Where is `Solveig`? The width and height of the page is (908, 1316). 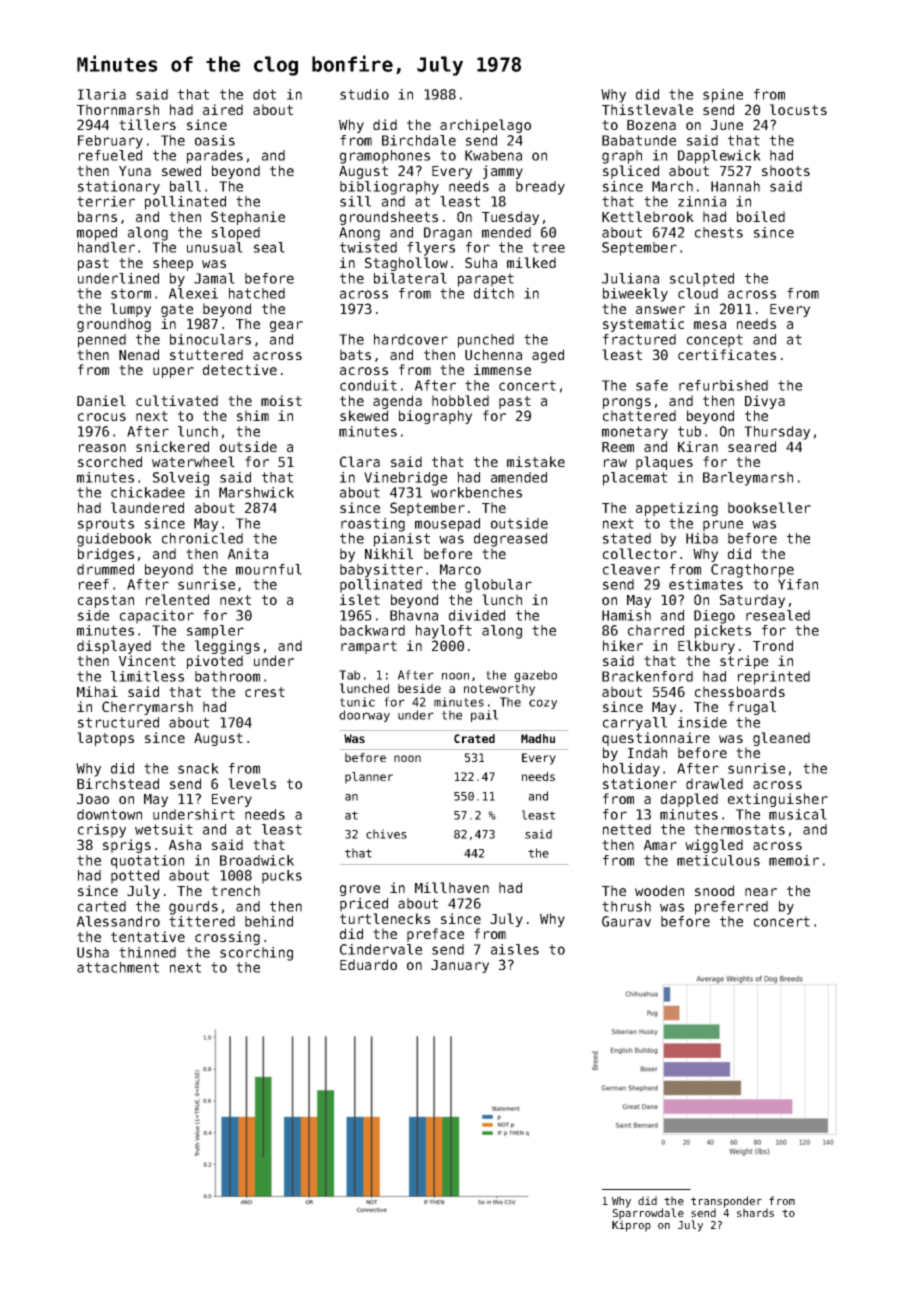
Solveig is located at coordinates (181, 479).
